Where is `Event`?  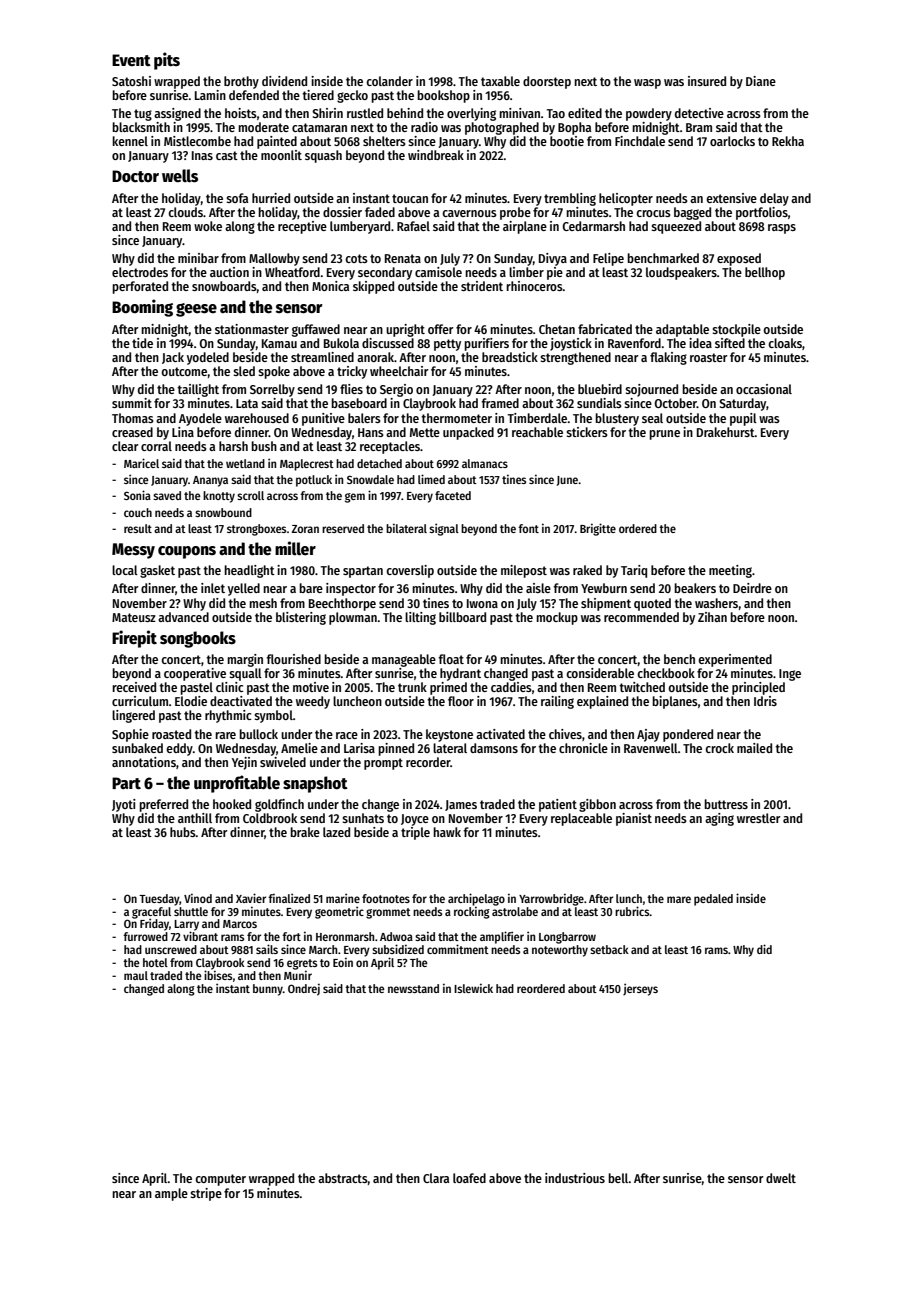
Event is located at coordinates (131, 60).
